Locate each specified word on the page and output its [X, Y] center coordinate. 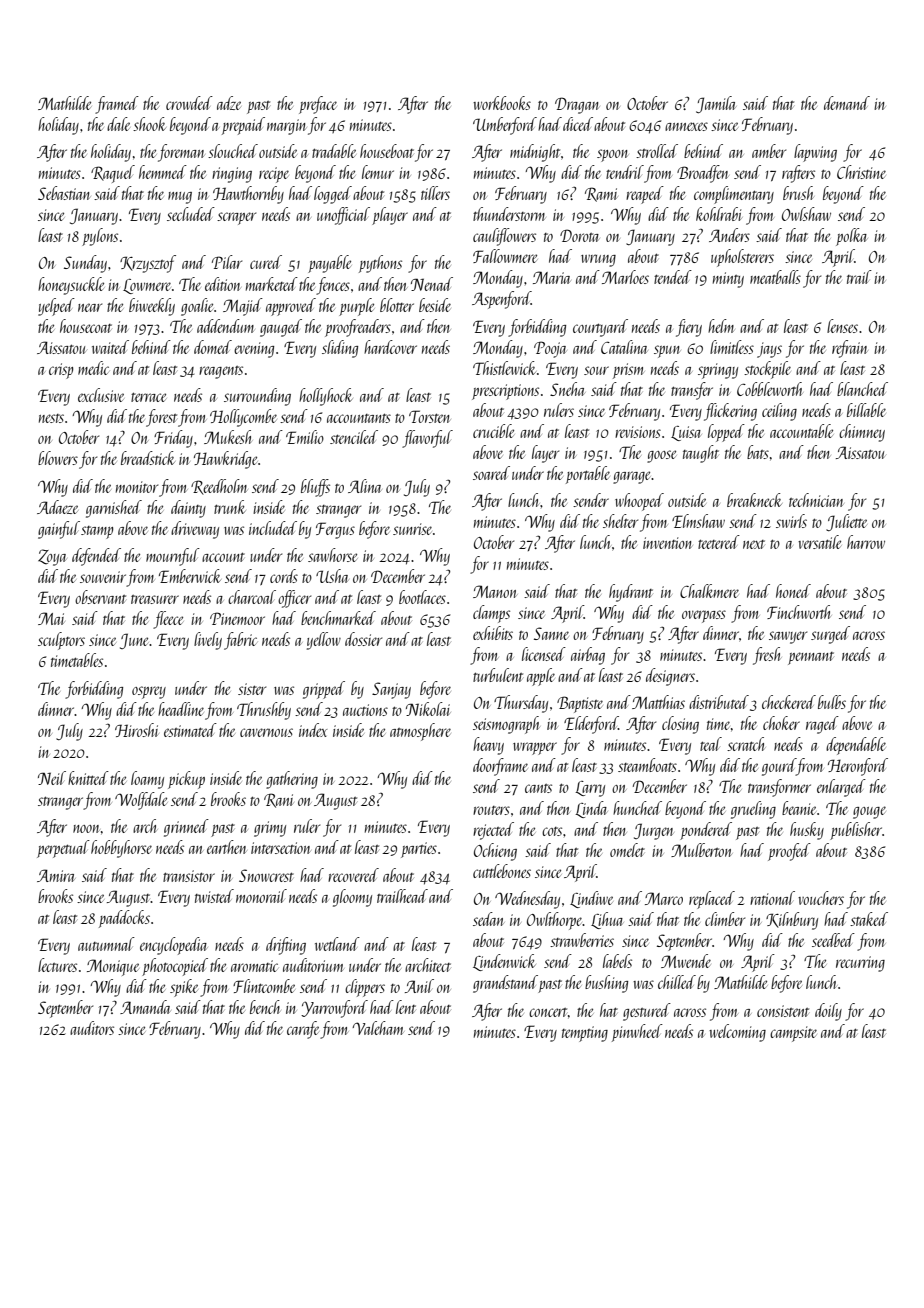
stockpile [767, 370]
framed [117, 105]
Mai [51, 618]
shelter [620, 521]
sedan [488, 919]
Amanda [145, 1007]
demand [847, 103]
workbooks [502, 103]
